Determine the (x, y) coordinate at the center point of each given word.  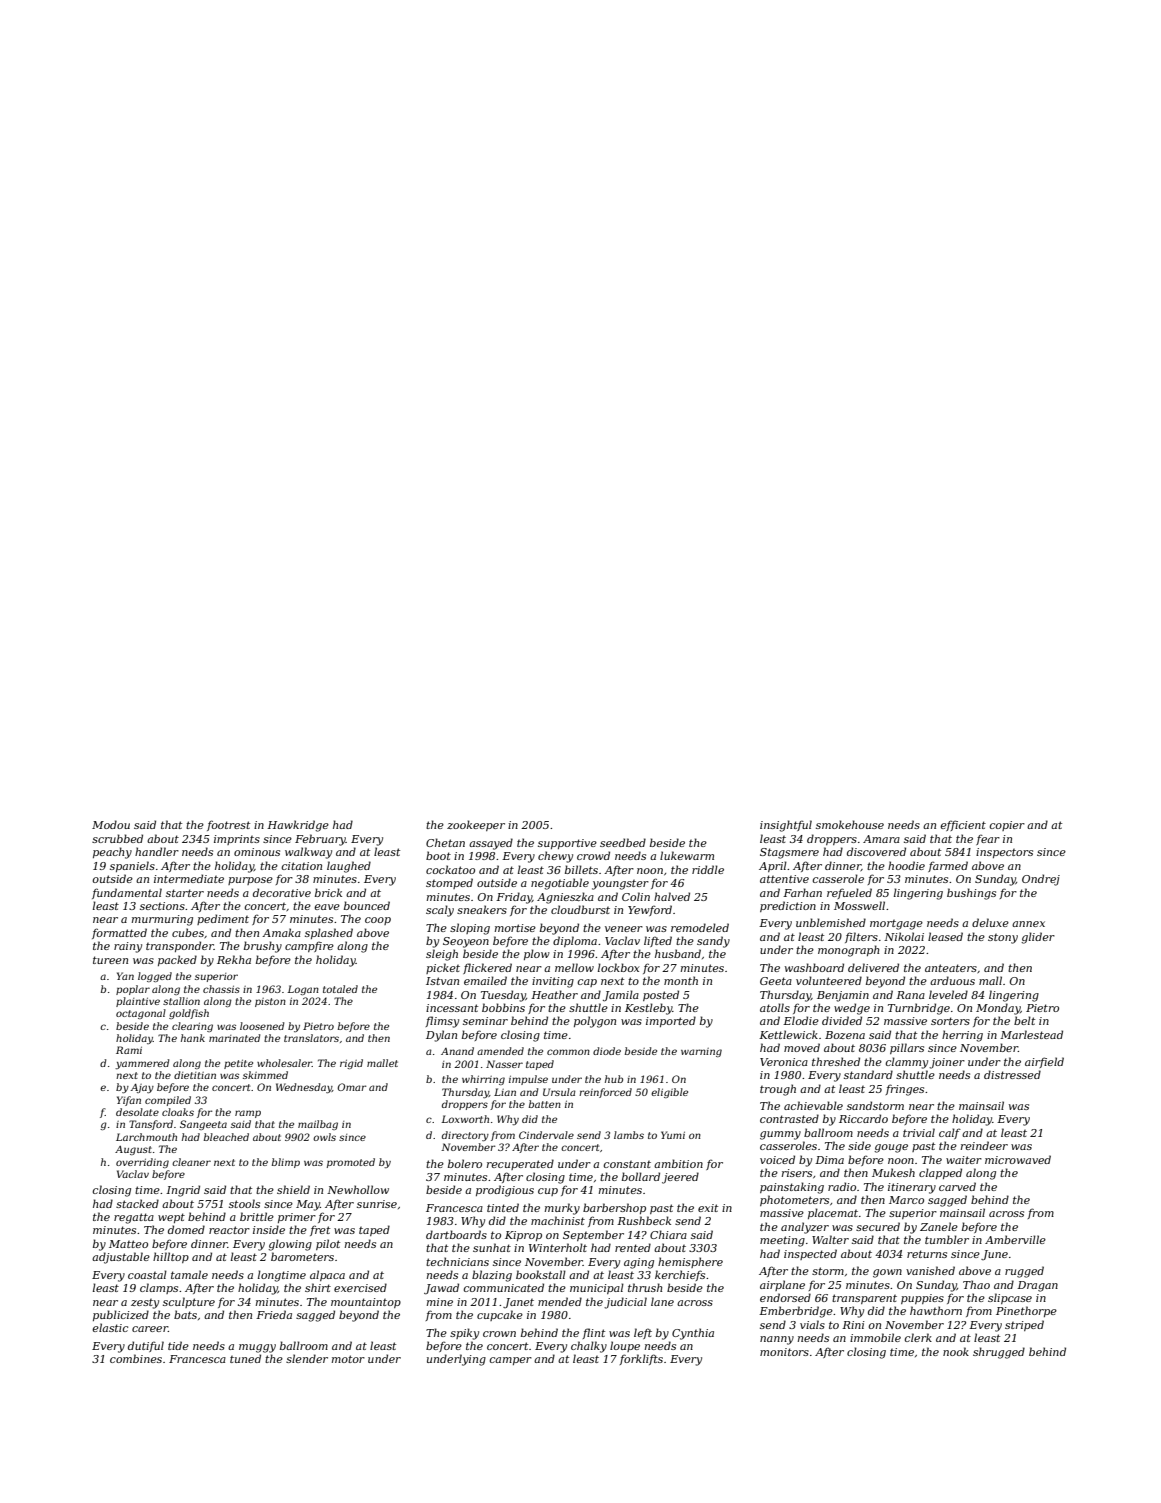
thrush (645, 1287)
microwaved (1018, 1159)
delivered (873, 967)
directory (465, 1136)
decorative (282, 892)
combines (136, 1358)
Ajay (142, 1088)
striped (1024, 1325)
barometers (302, 1256)
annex (1028, 924)
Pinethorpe (1026, 1311)
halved (672, 896)
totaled (340, 989)
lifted (658, 941)
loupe (625, 1346)
